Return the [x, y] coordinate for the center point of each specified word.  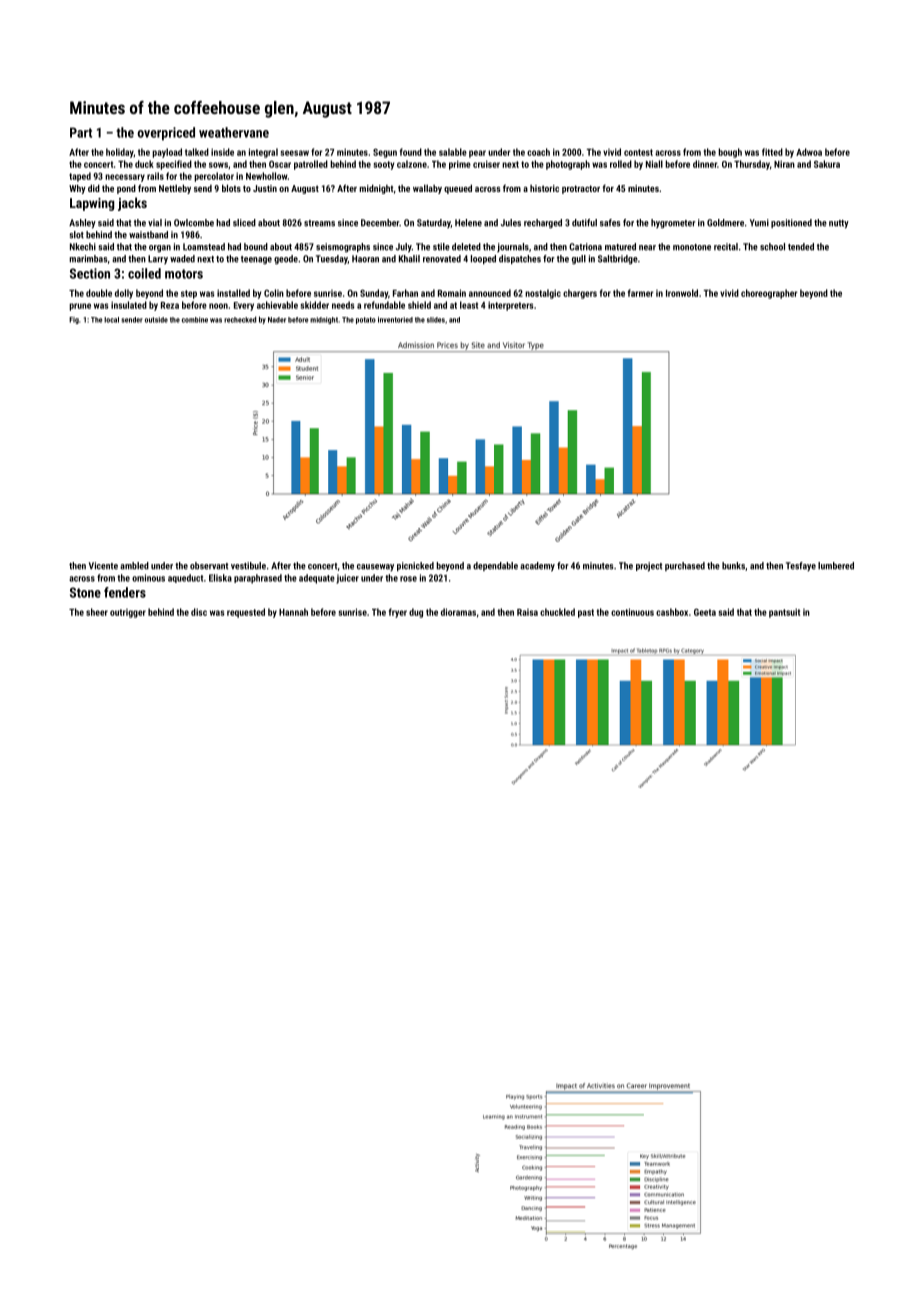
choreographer [769, 294]
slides [436, 320]
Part [81, 132]
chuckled [557, 612]
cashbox [672, 612]
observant [209, 566]
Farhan [405, 293]
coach [538, 152]
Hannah [293, 612]
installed [233, 293]
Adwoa [809, 152]
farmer [640, 293]
